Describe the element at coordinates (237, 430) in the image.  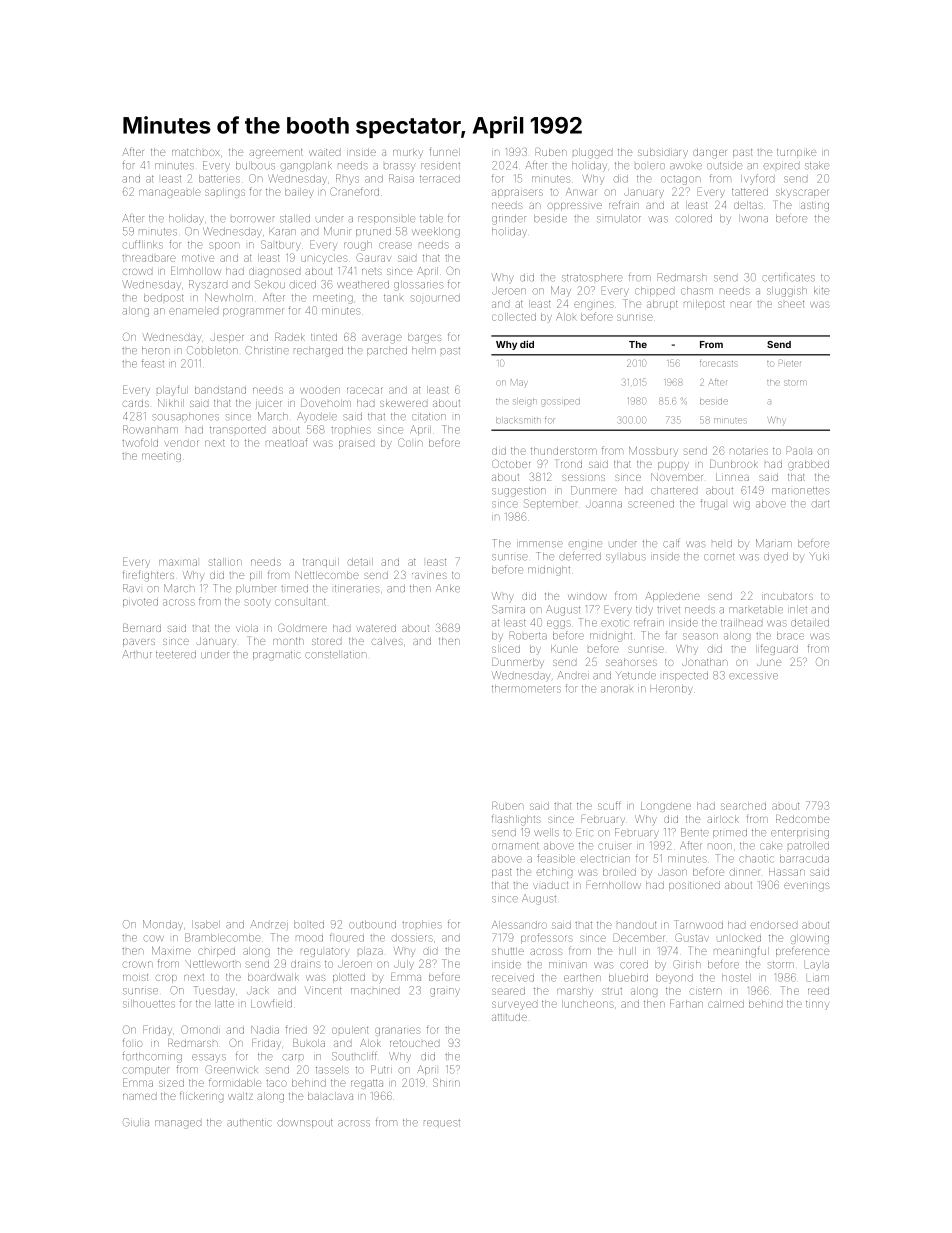
I see `transported` at that location.
